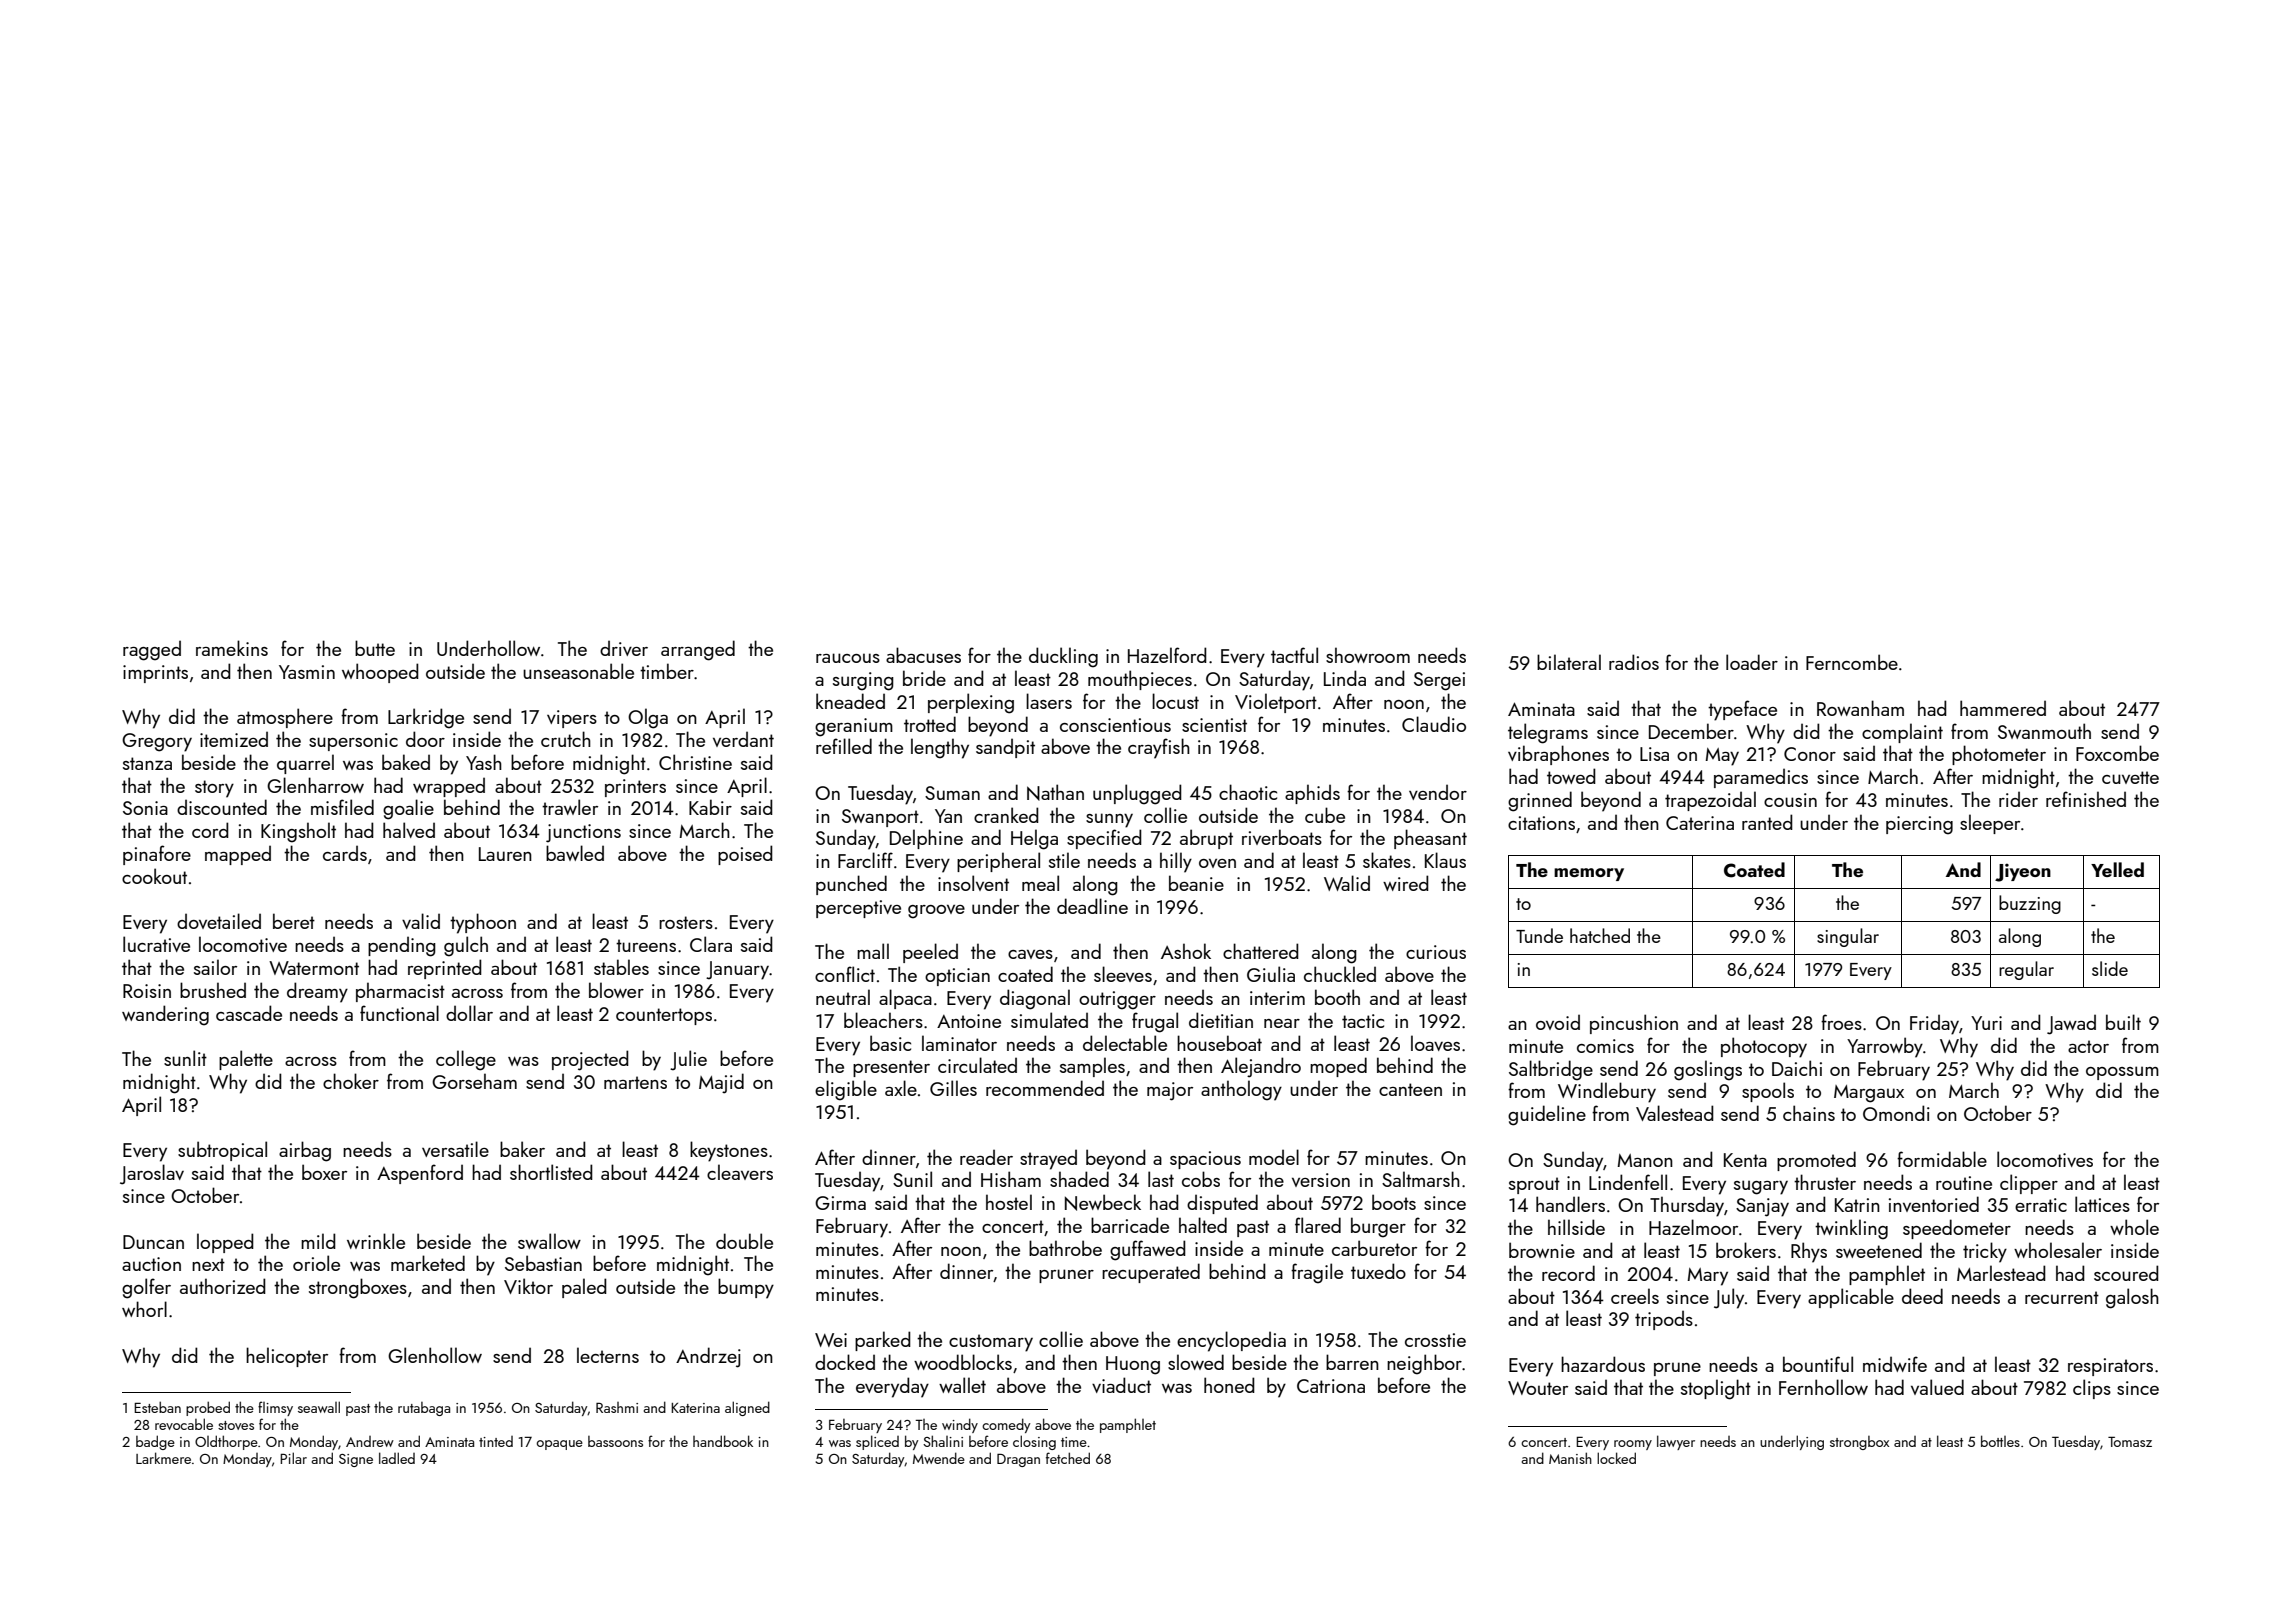 The width and height of the screenshot is (2282, 1614). I want to click on tactful, so click(1294, 655).
